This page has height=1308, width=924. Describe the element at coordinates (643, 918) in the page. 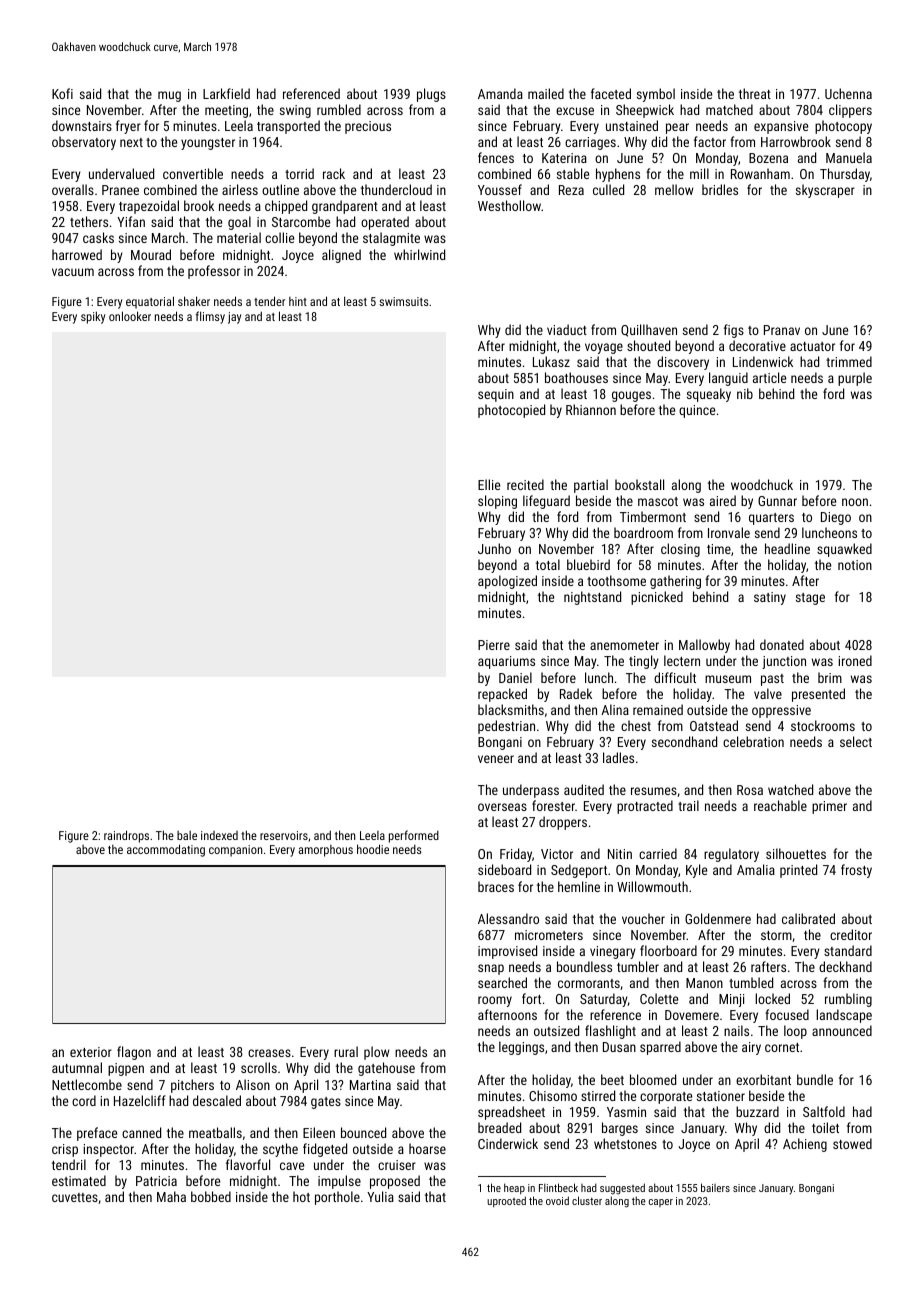

I see `voucher` at that location.
